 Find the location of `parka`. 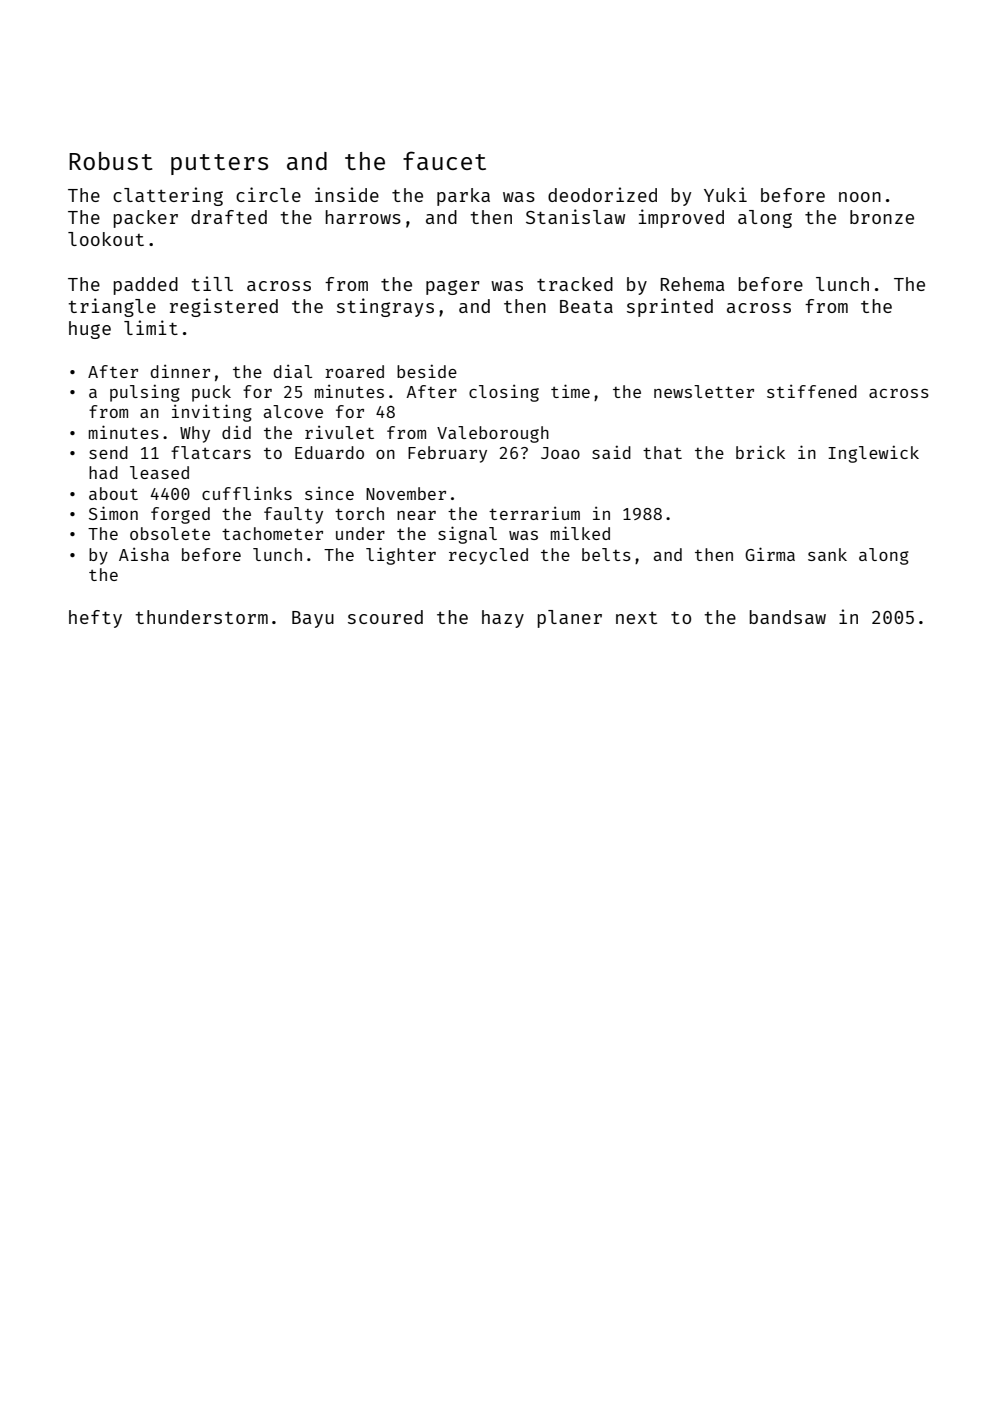

parka is located at coordinates (463, 197).
